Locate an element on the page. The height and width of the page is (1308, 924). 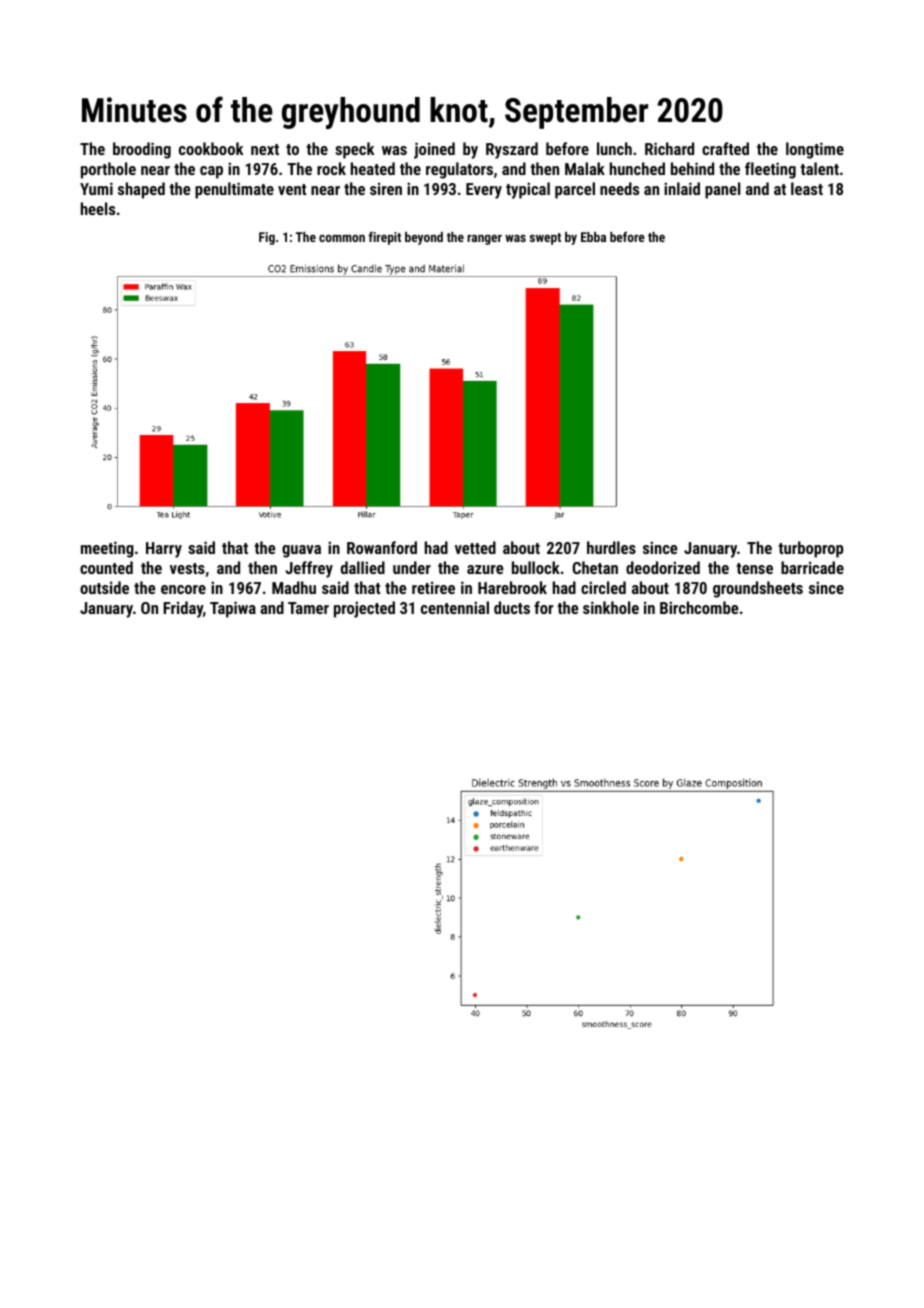
turboprop is located at coordinates (810, 549).
